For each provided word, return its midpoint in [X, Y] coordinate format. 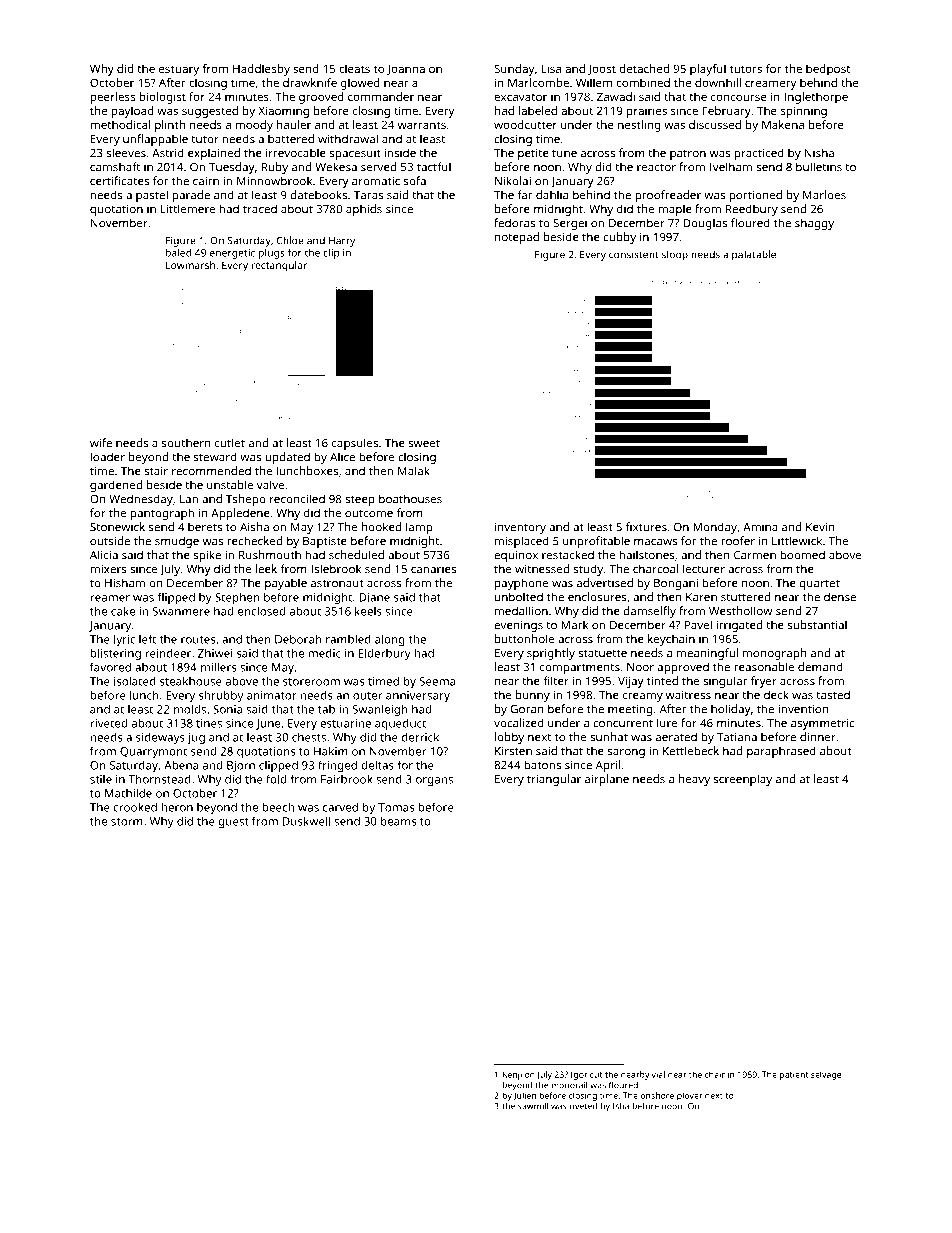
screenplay [743, 780]
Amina [760, 527]
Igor [579, 1075]
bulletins [819, 167]
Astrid [168, 153]
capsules [355, 444]
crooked [135, 807]
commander [381, 96]
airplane [607, 780]
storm [127, 822]
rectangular [279, 266]
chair [715, 1074]
